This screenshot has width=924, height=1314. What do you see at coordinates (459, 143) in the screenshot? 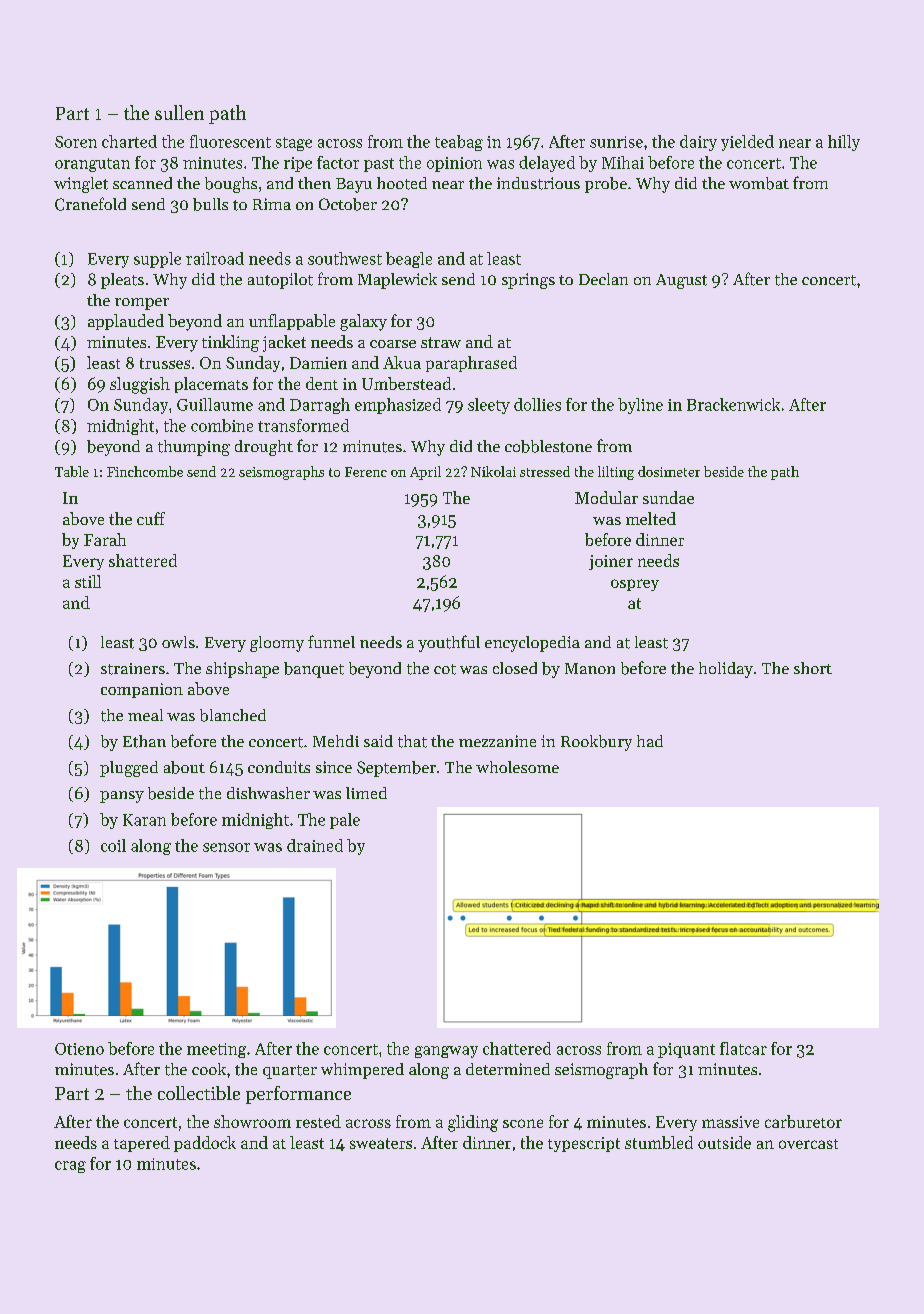
I see `teabag` at bounding box center [459, 143].
